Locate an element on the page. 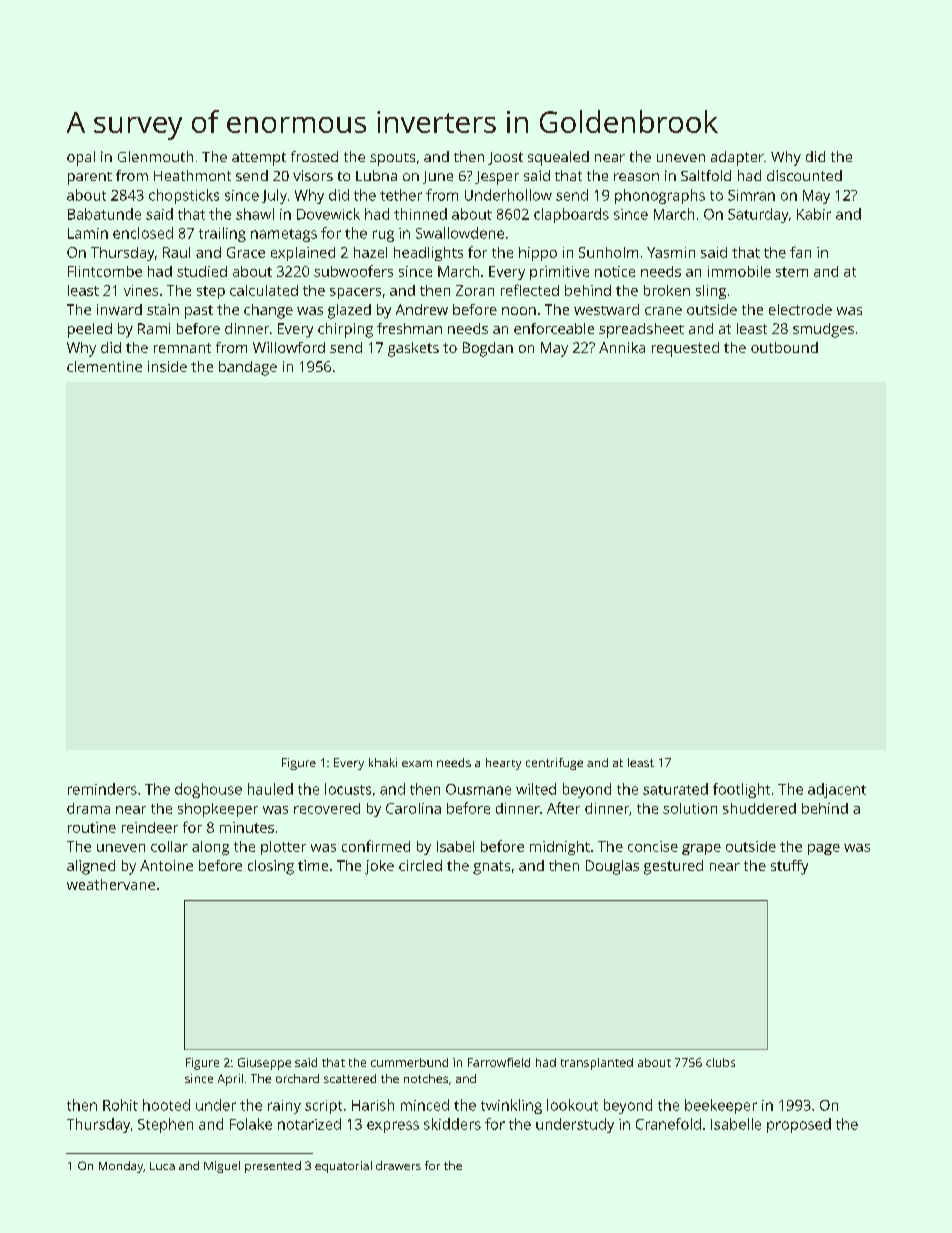 This page has height=1233, width=952. centrifuge is located at coordinates (554, 764).
